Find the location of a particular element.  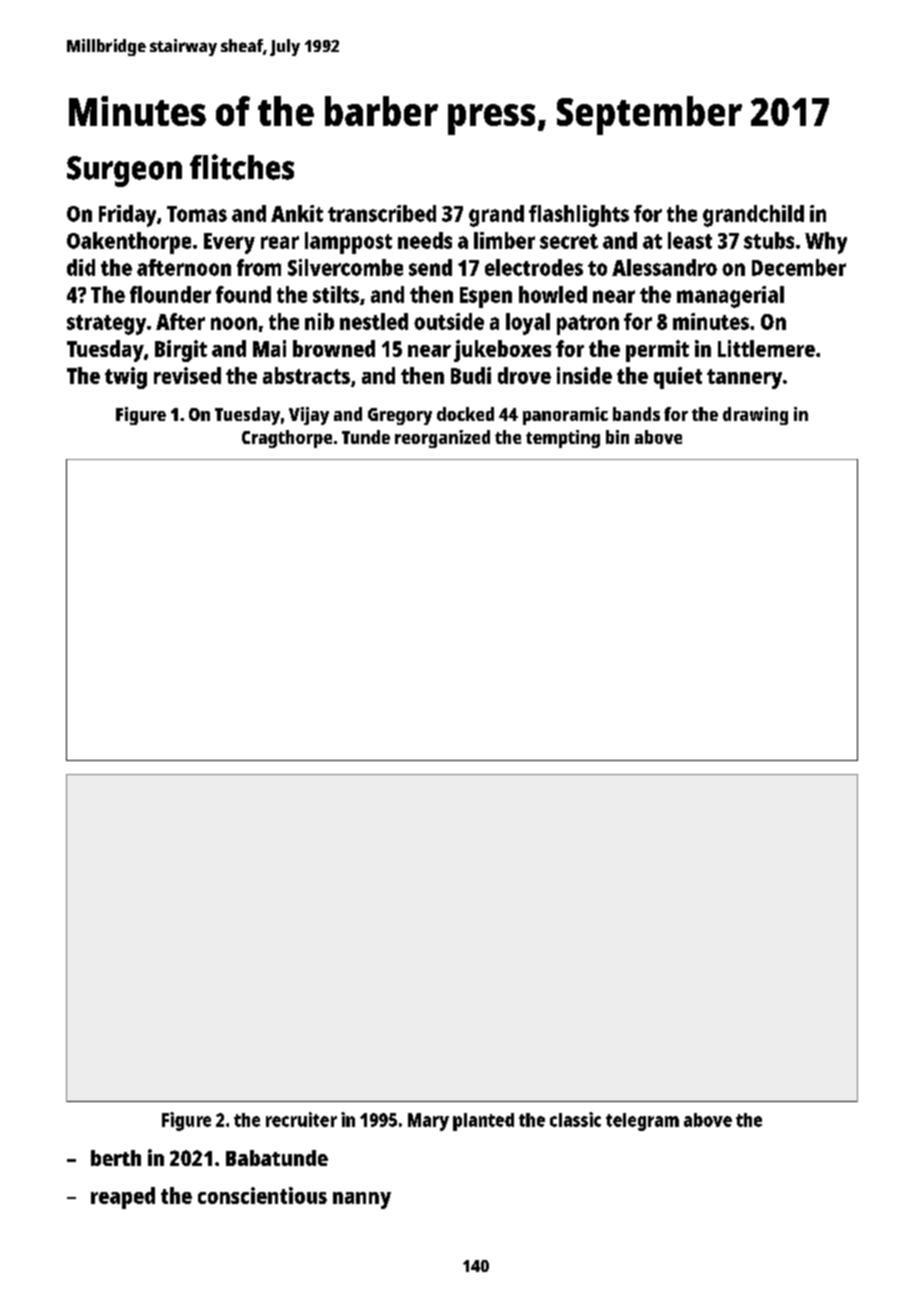

classic is located at coordinates (575, 1119).
